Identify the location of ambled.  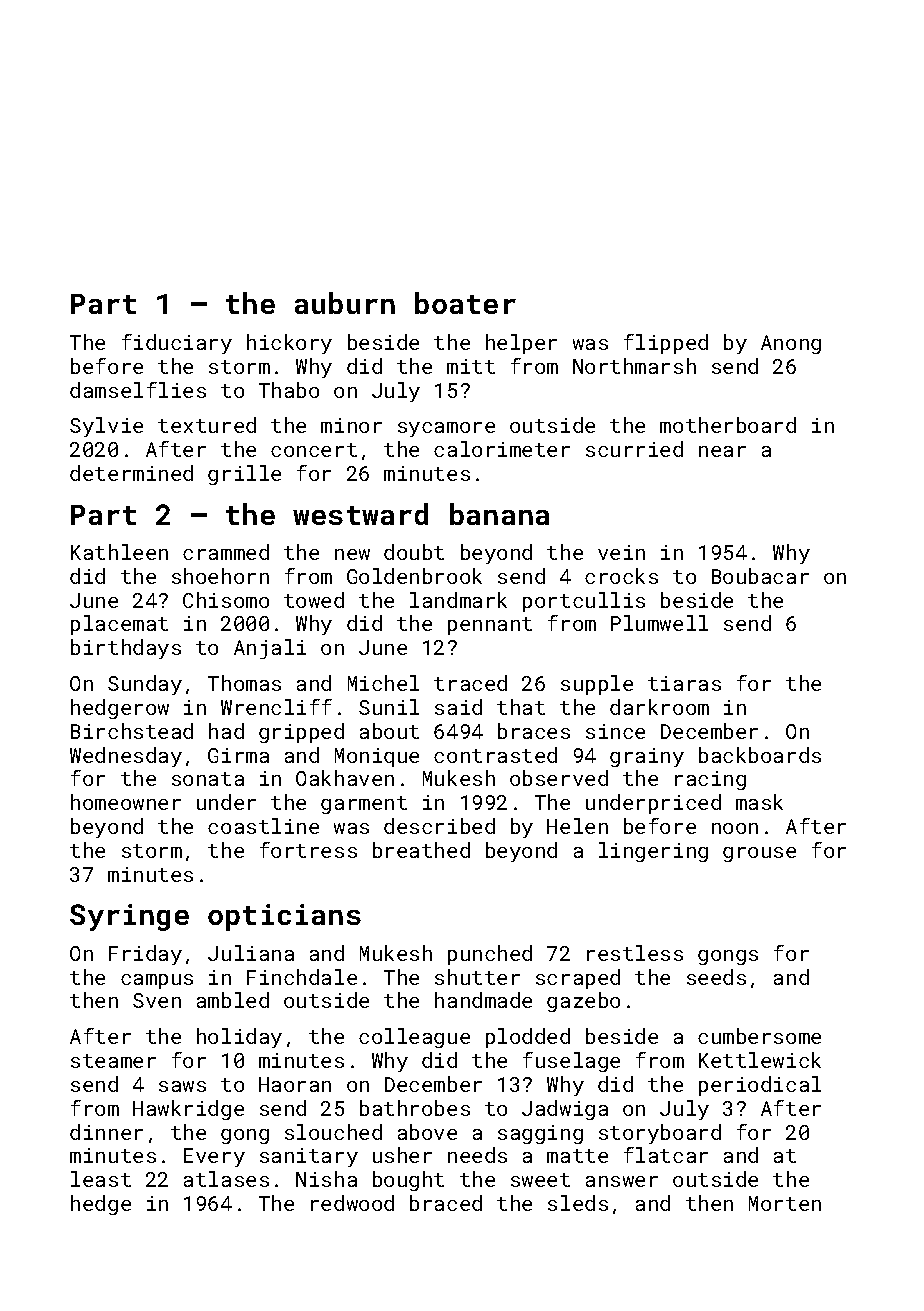
(233, 1000).
